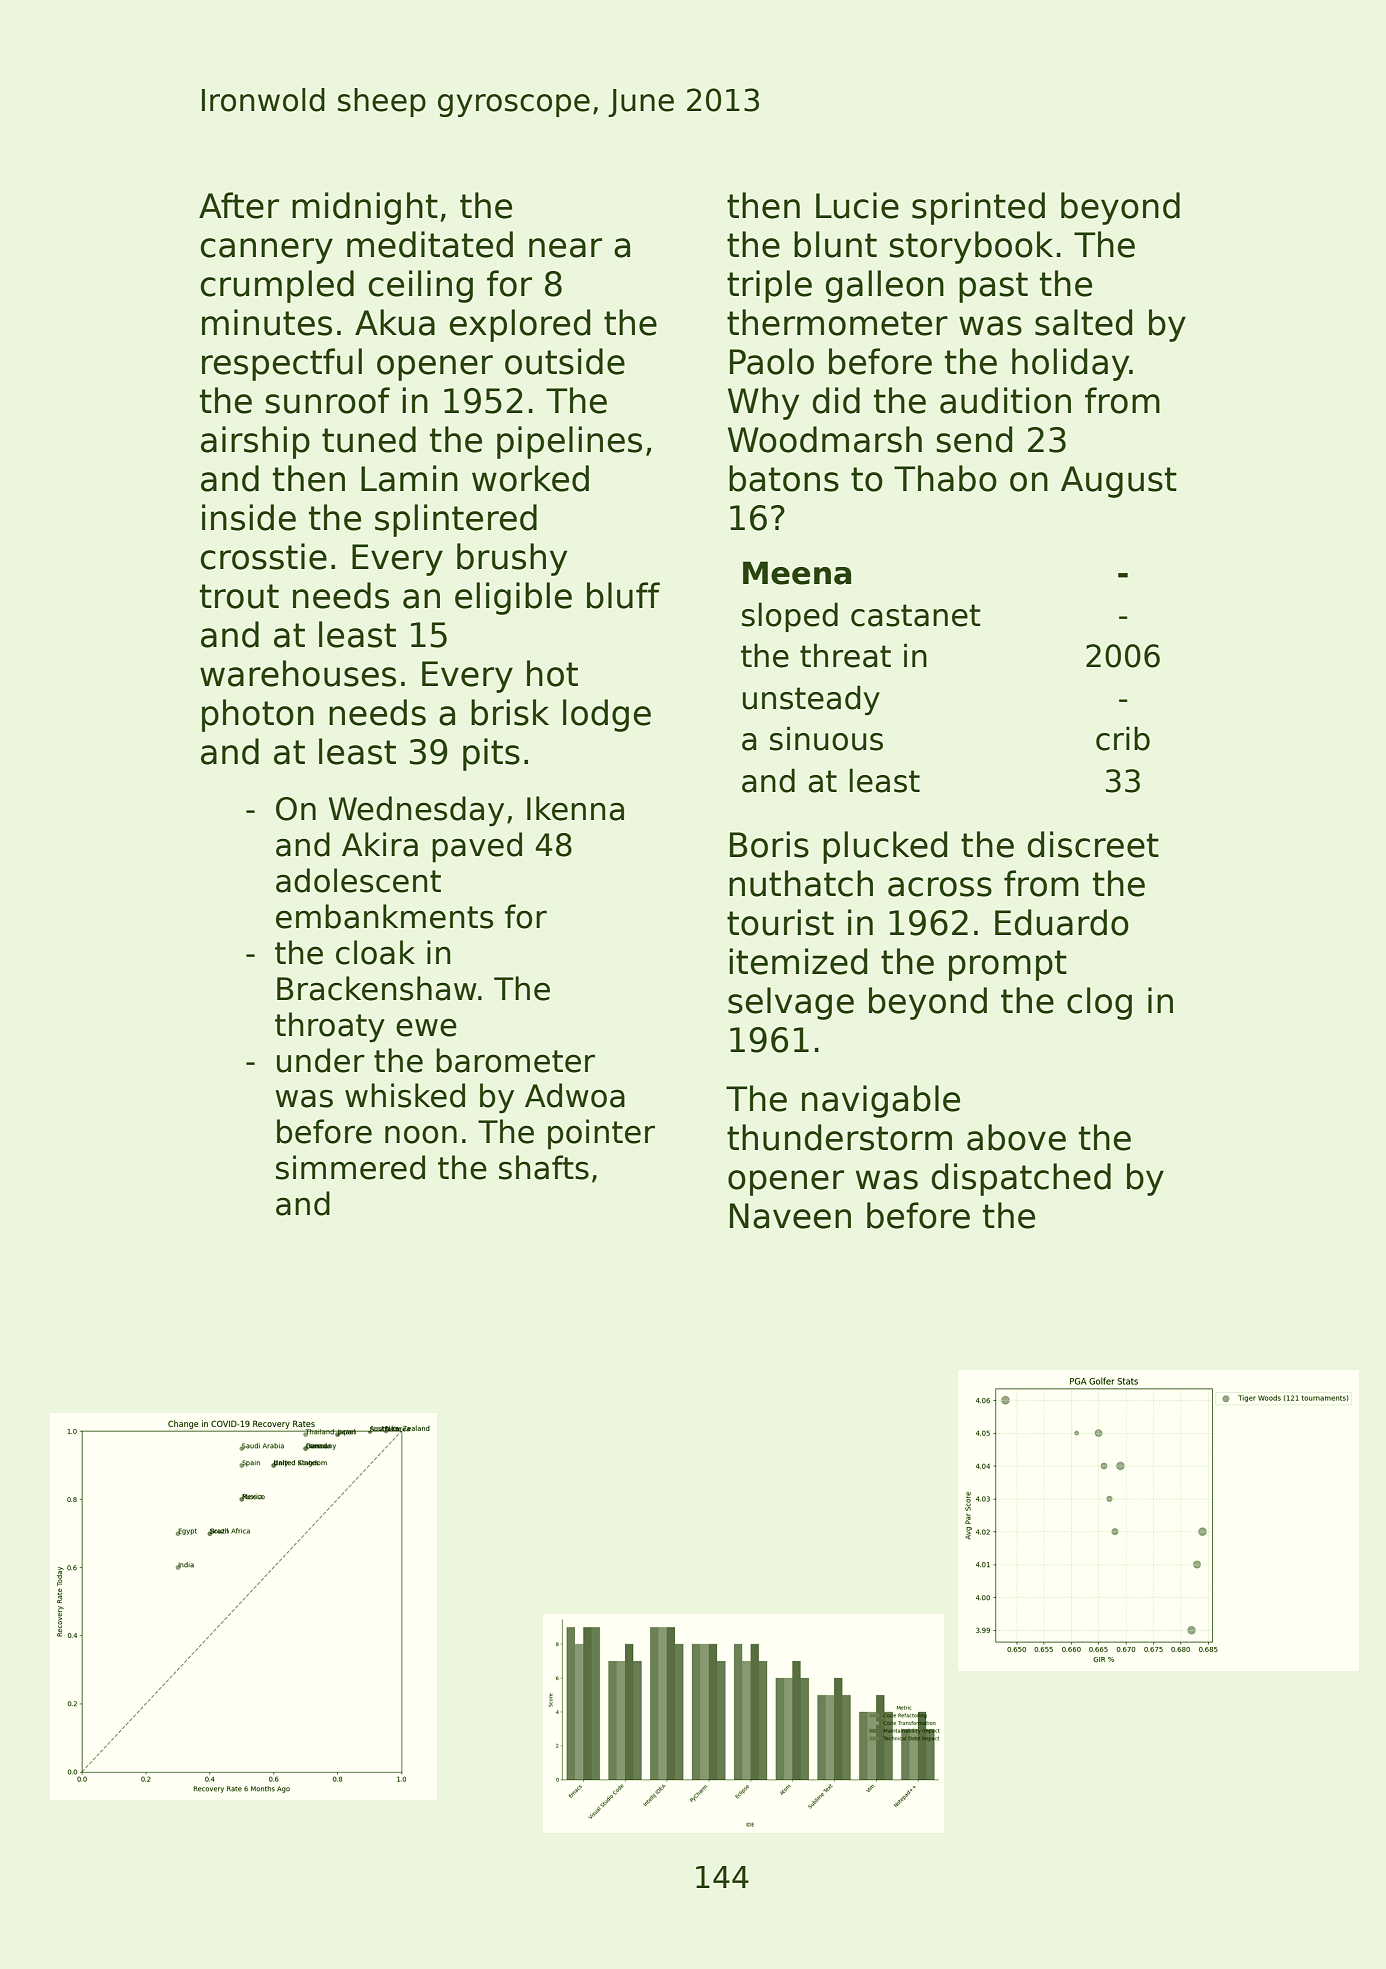 This page has height=1969, width=1386. What do you see at coordinates (857, 205) in the page?
I see `Lucie` at bounding box center [857, 205].
